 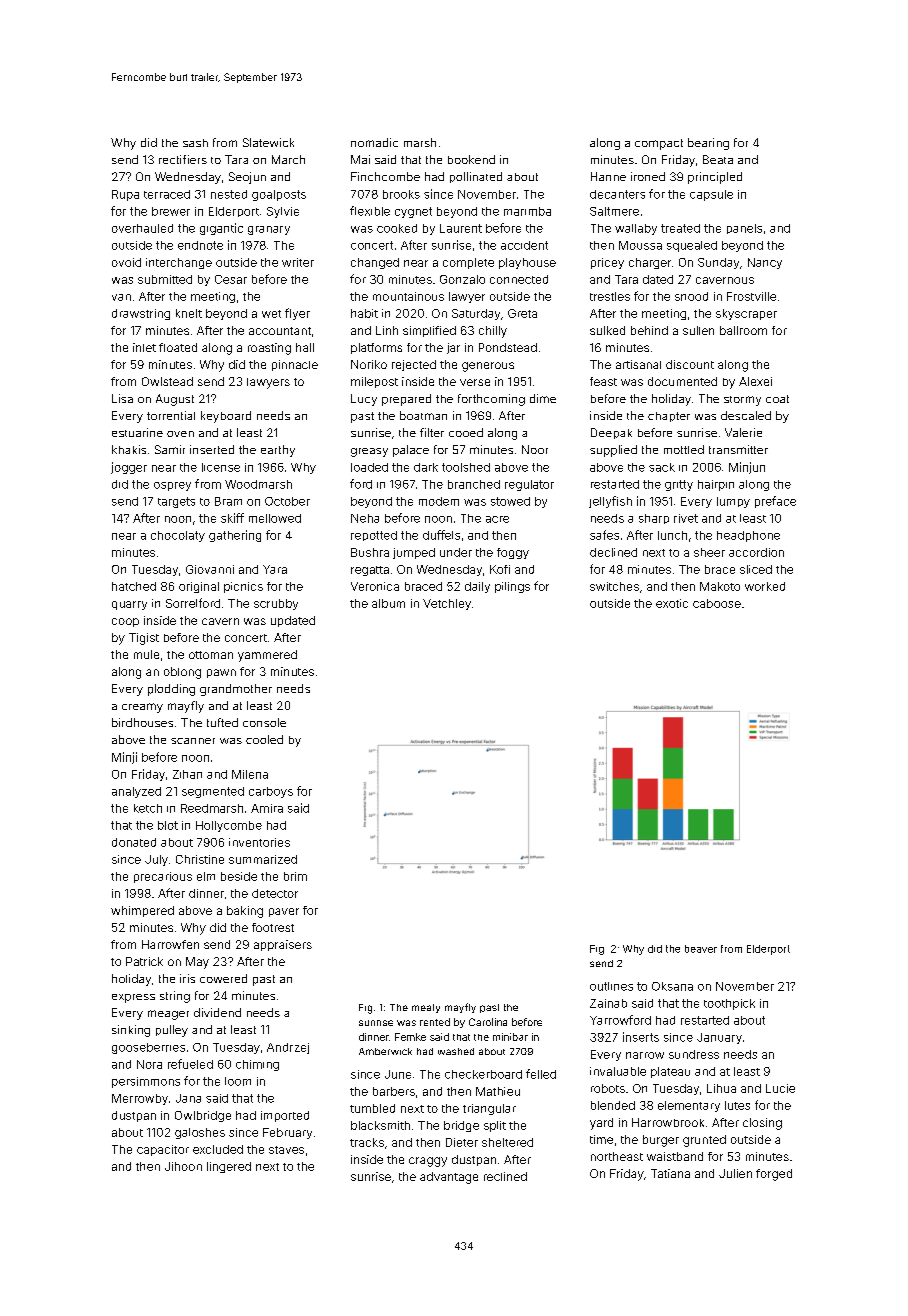 I want to click on supplied, so click(x=613, y=451).
